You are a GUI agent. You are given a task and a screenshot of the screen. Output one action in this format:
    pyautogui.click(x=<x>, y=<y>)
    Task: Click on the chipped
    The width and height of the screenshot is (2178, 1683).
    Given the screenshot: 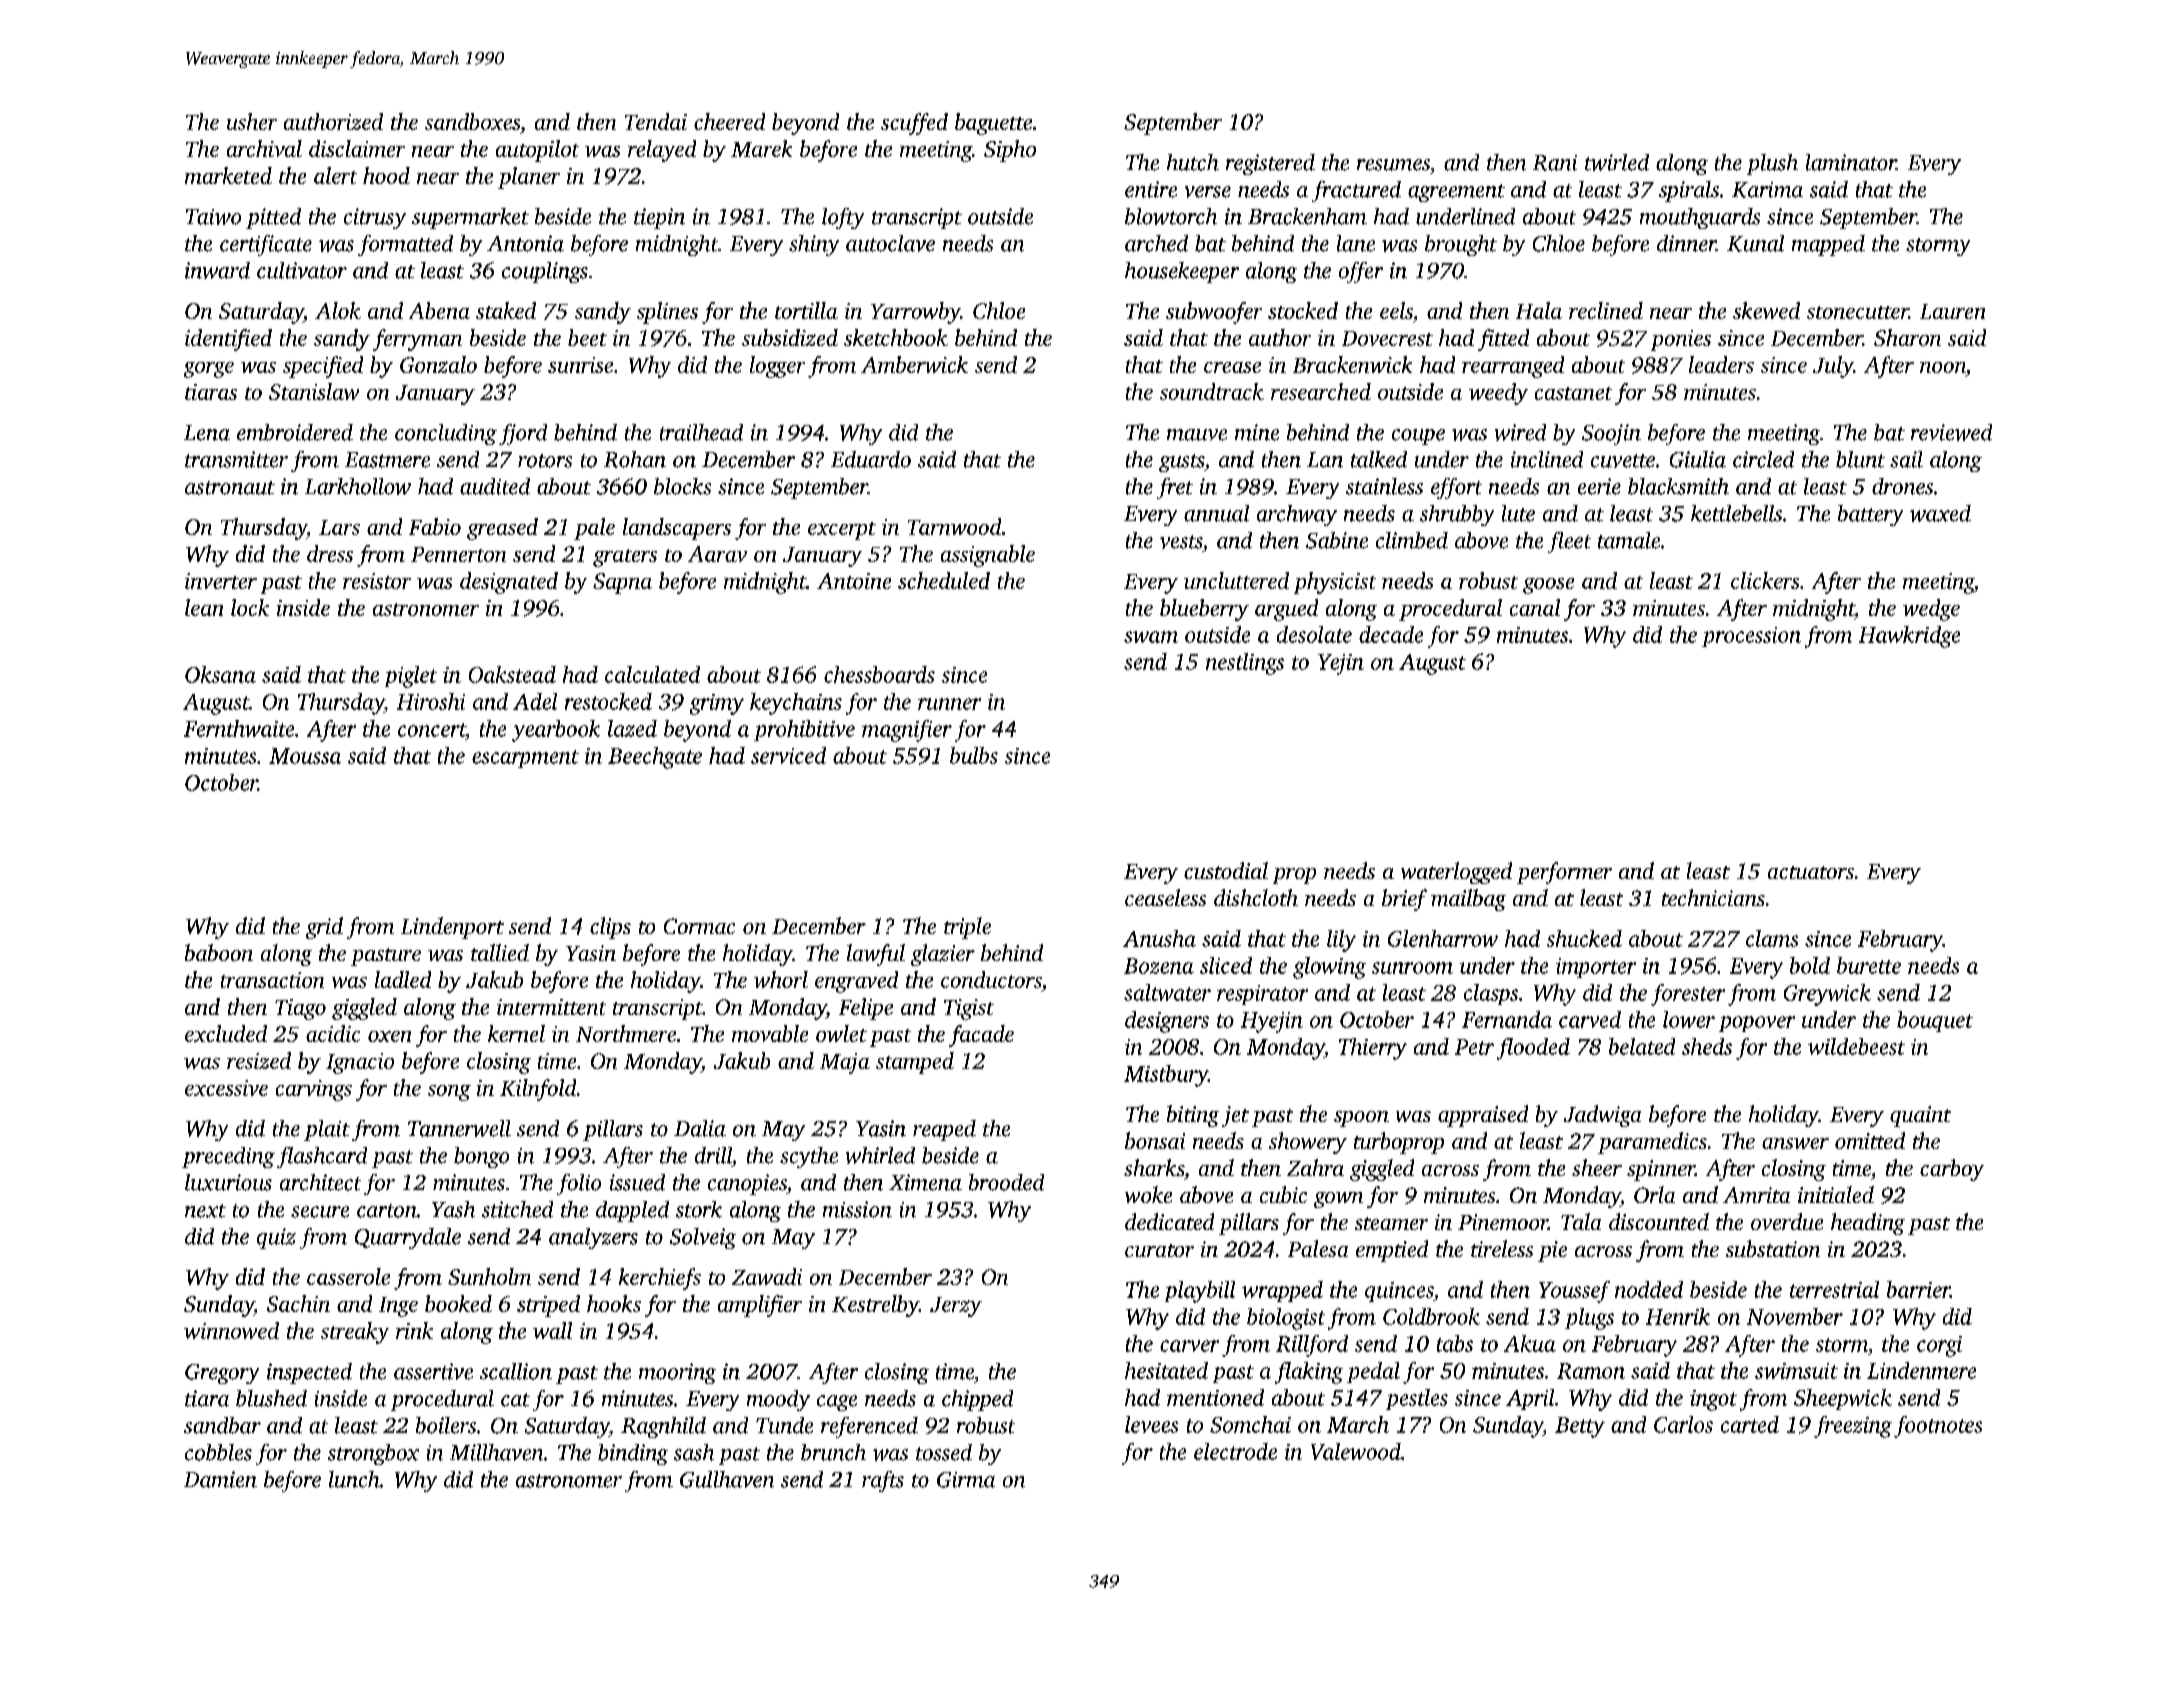 What is the action you would take?
    pyautogui.click(x=977, y=1400)
